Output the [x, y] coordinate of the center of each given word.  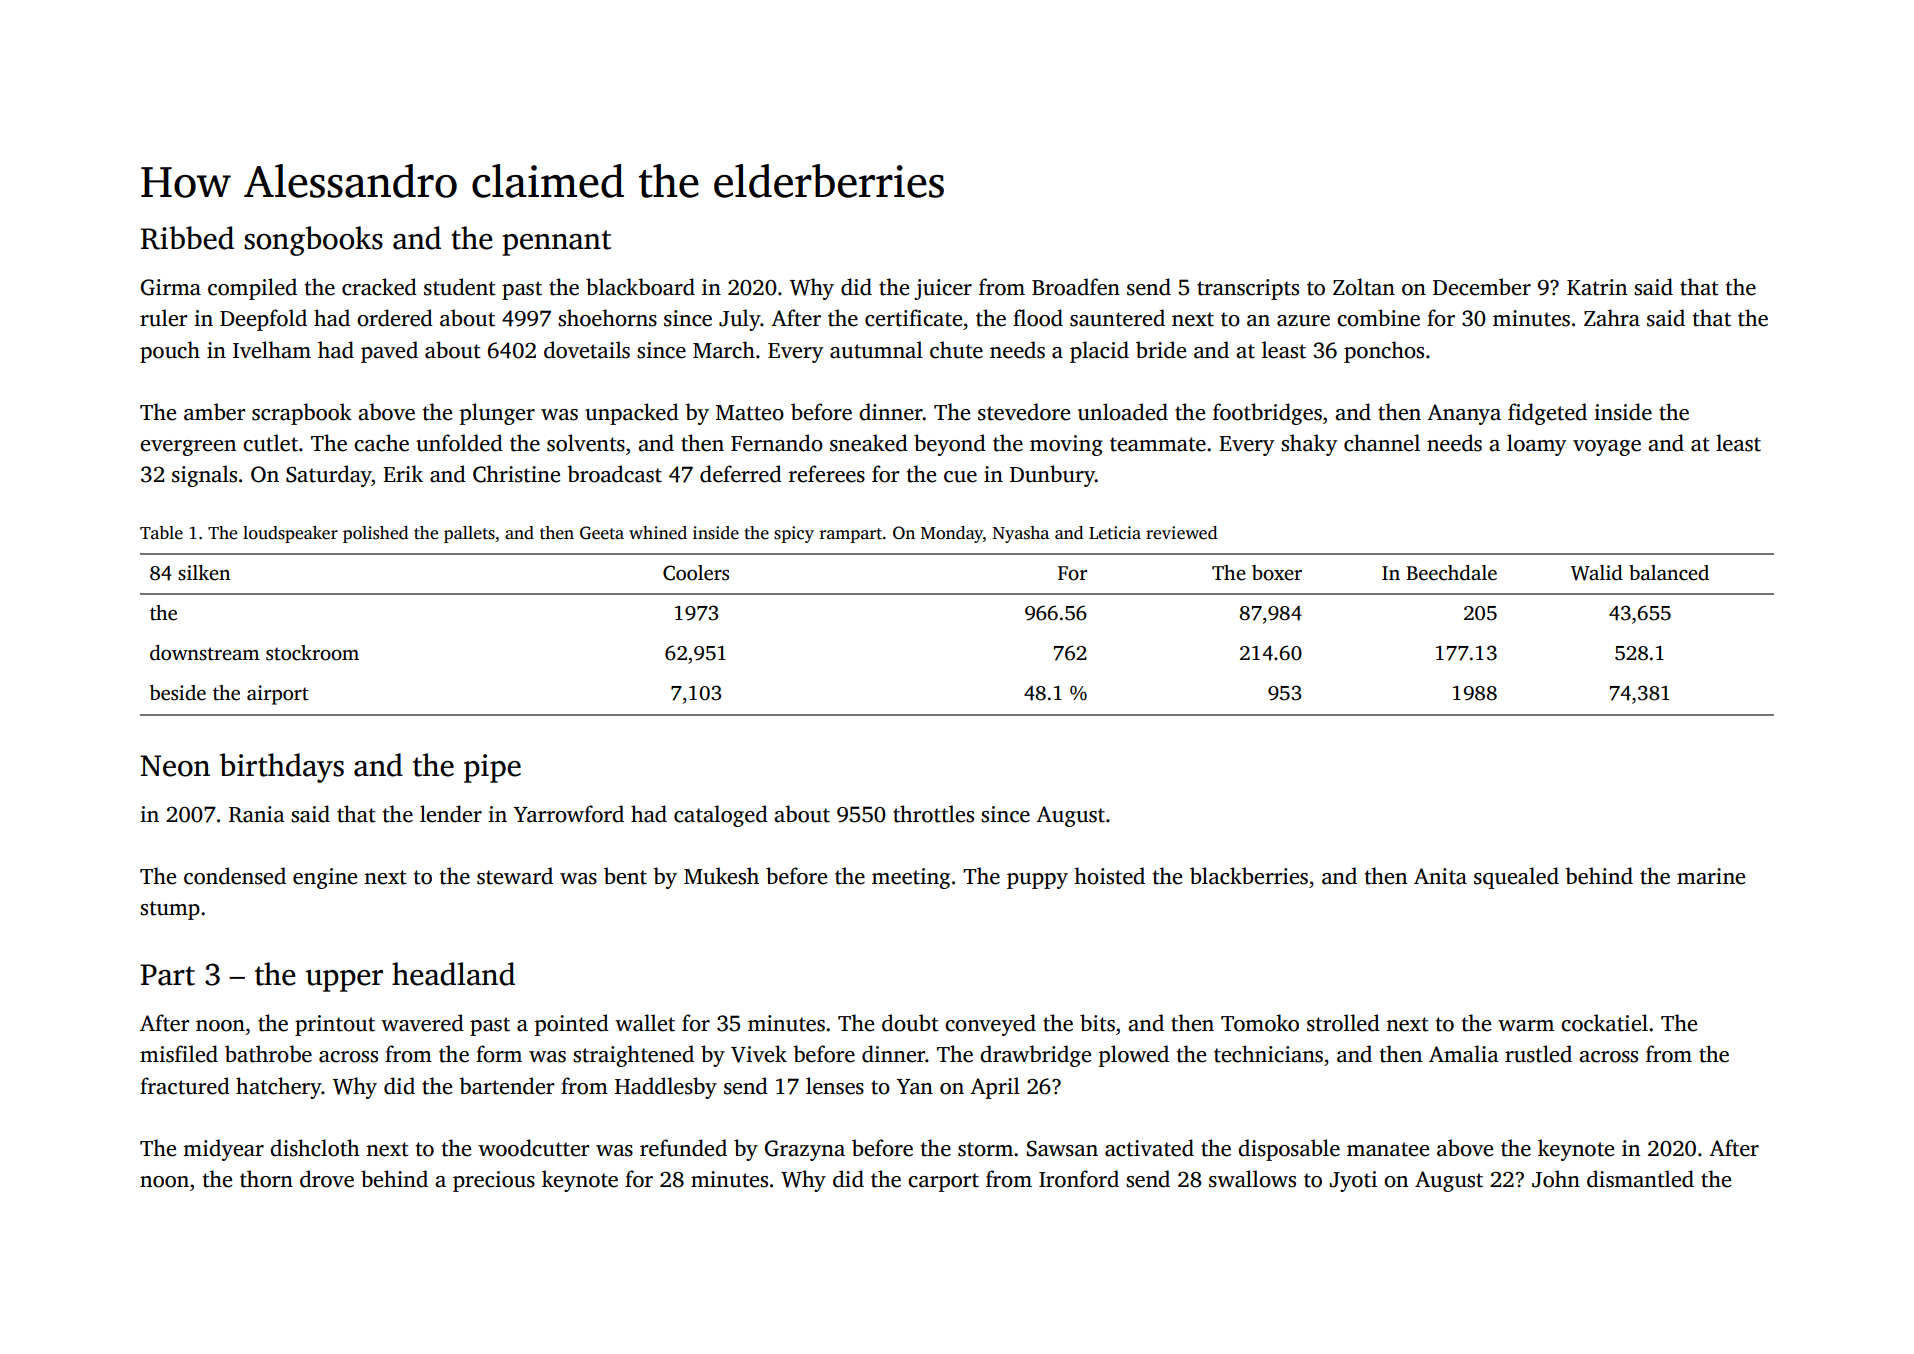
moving [1066, 445]
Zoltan [1364, 287]
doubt [910, 1023]
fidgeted [1547, 414]
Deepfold [263, 320]
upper [344, 981]
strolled [1343, 1023]
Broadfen [1076, 287]
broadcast [614, 474]
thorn [266, 1179]
